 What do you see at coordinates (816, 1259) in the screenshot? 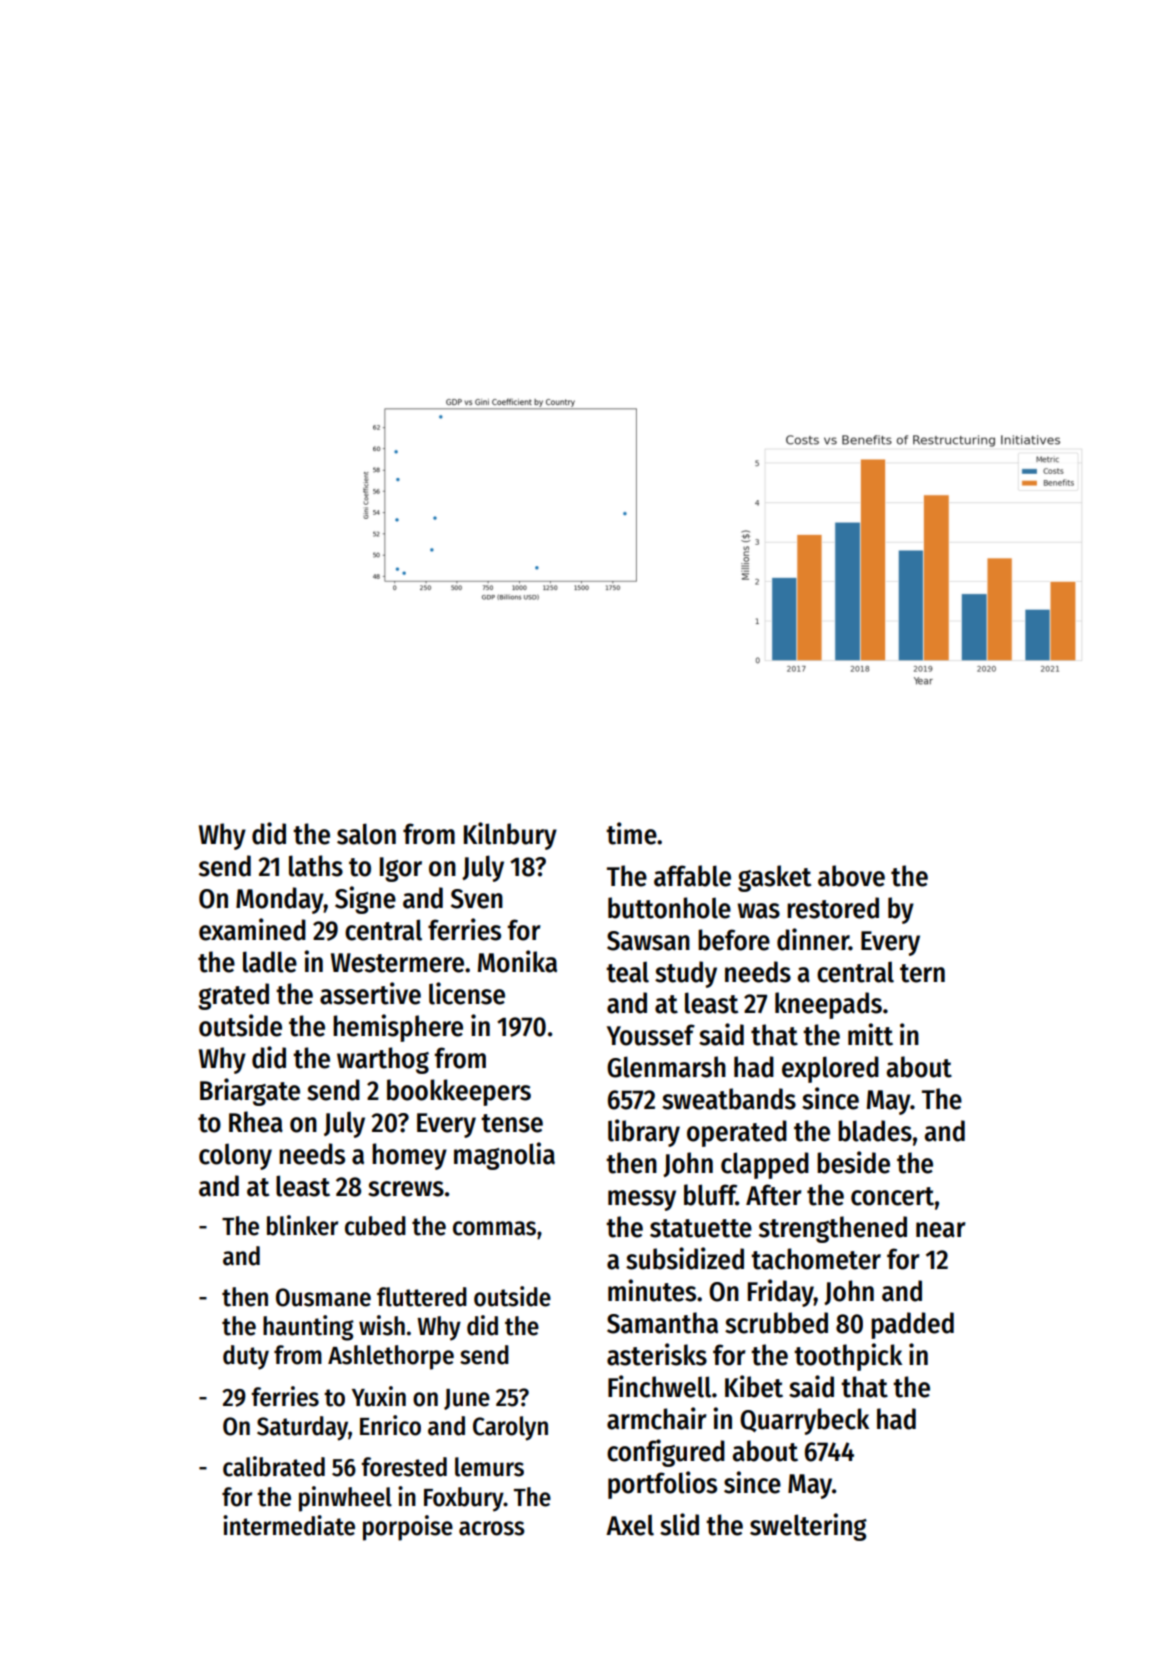
I see `tachometer` at bounding box center [816, 1259].
